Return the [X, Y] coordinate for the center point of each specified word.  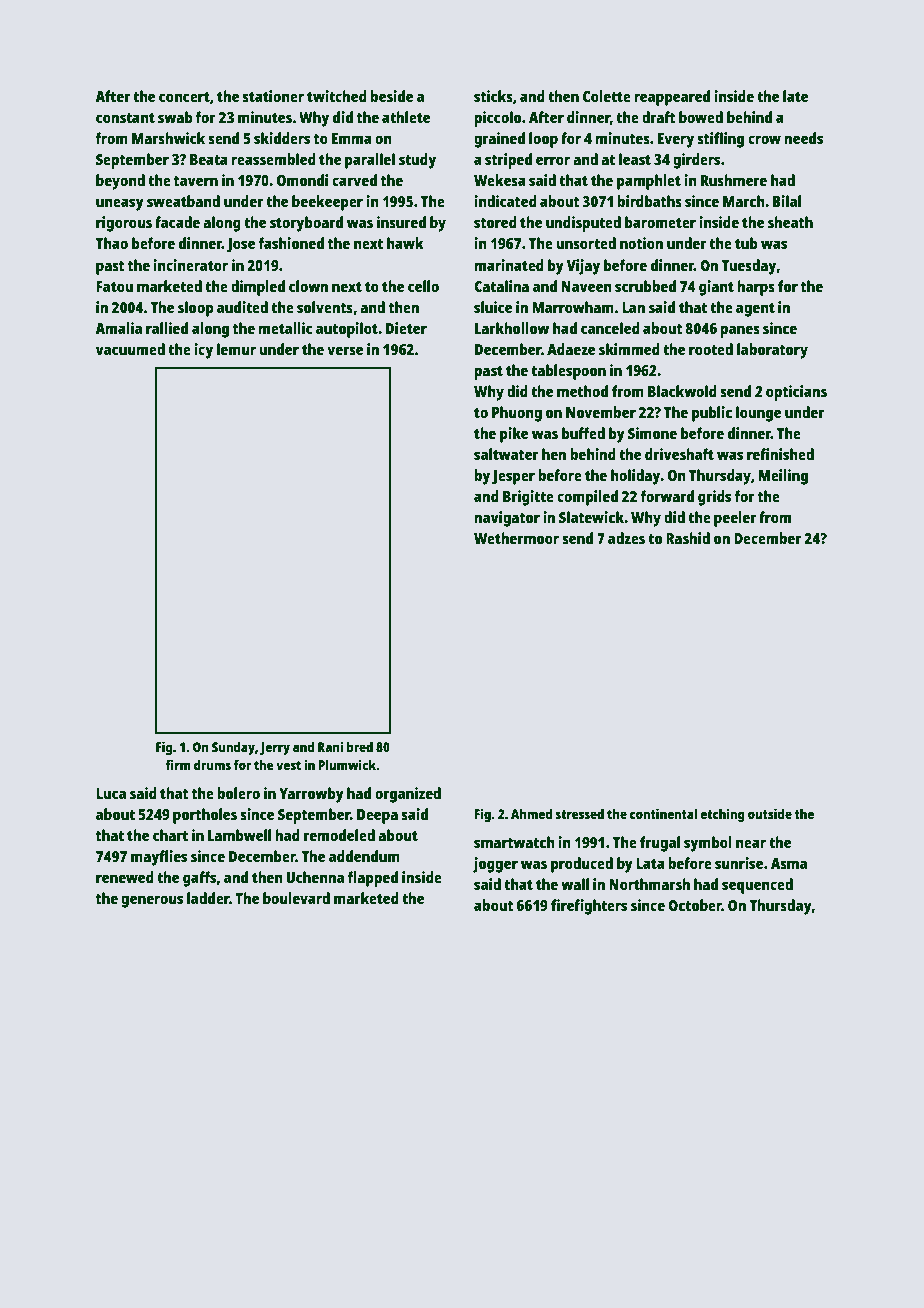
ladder [208, 898]
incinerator [190, 265]
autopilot [347, 330]
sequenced [757, 886]
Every [676, 140]
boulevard [296, 898]
